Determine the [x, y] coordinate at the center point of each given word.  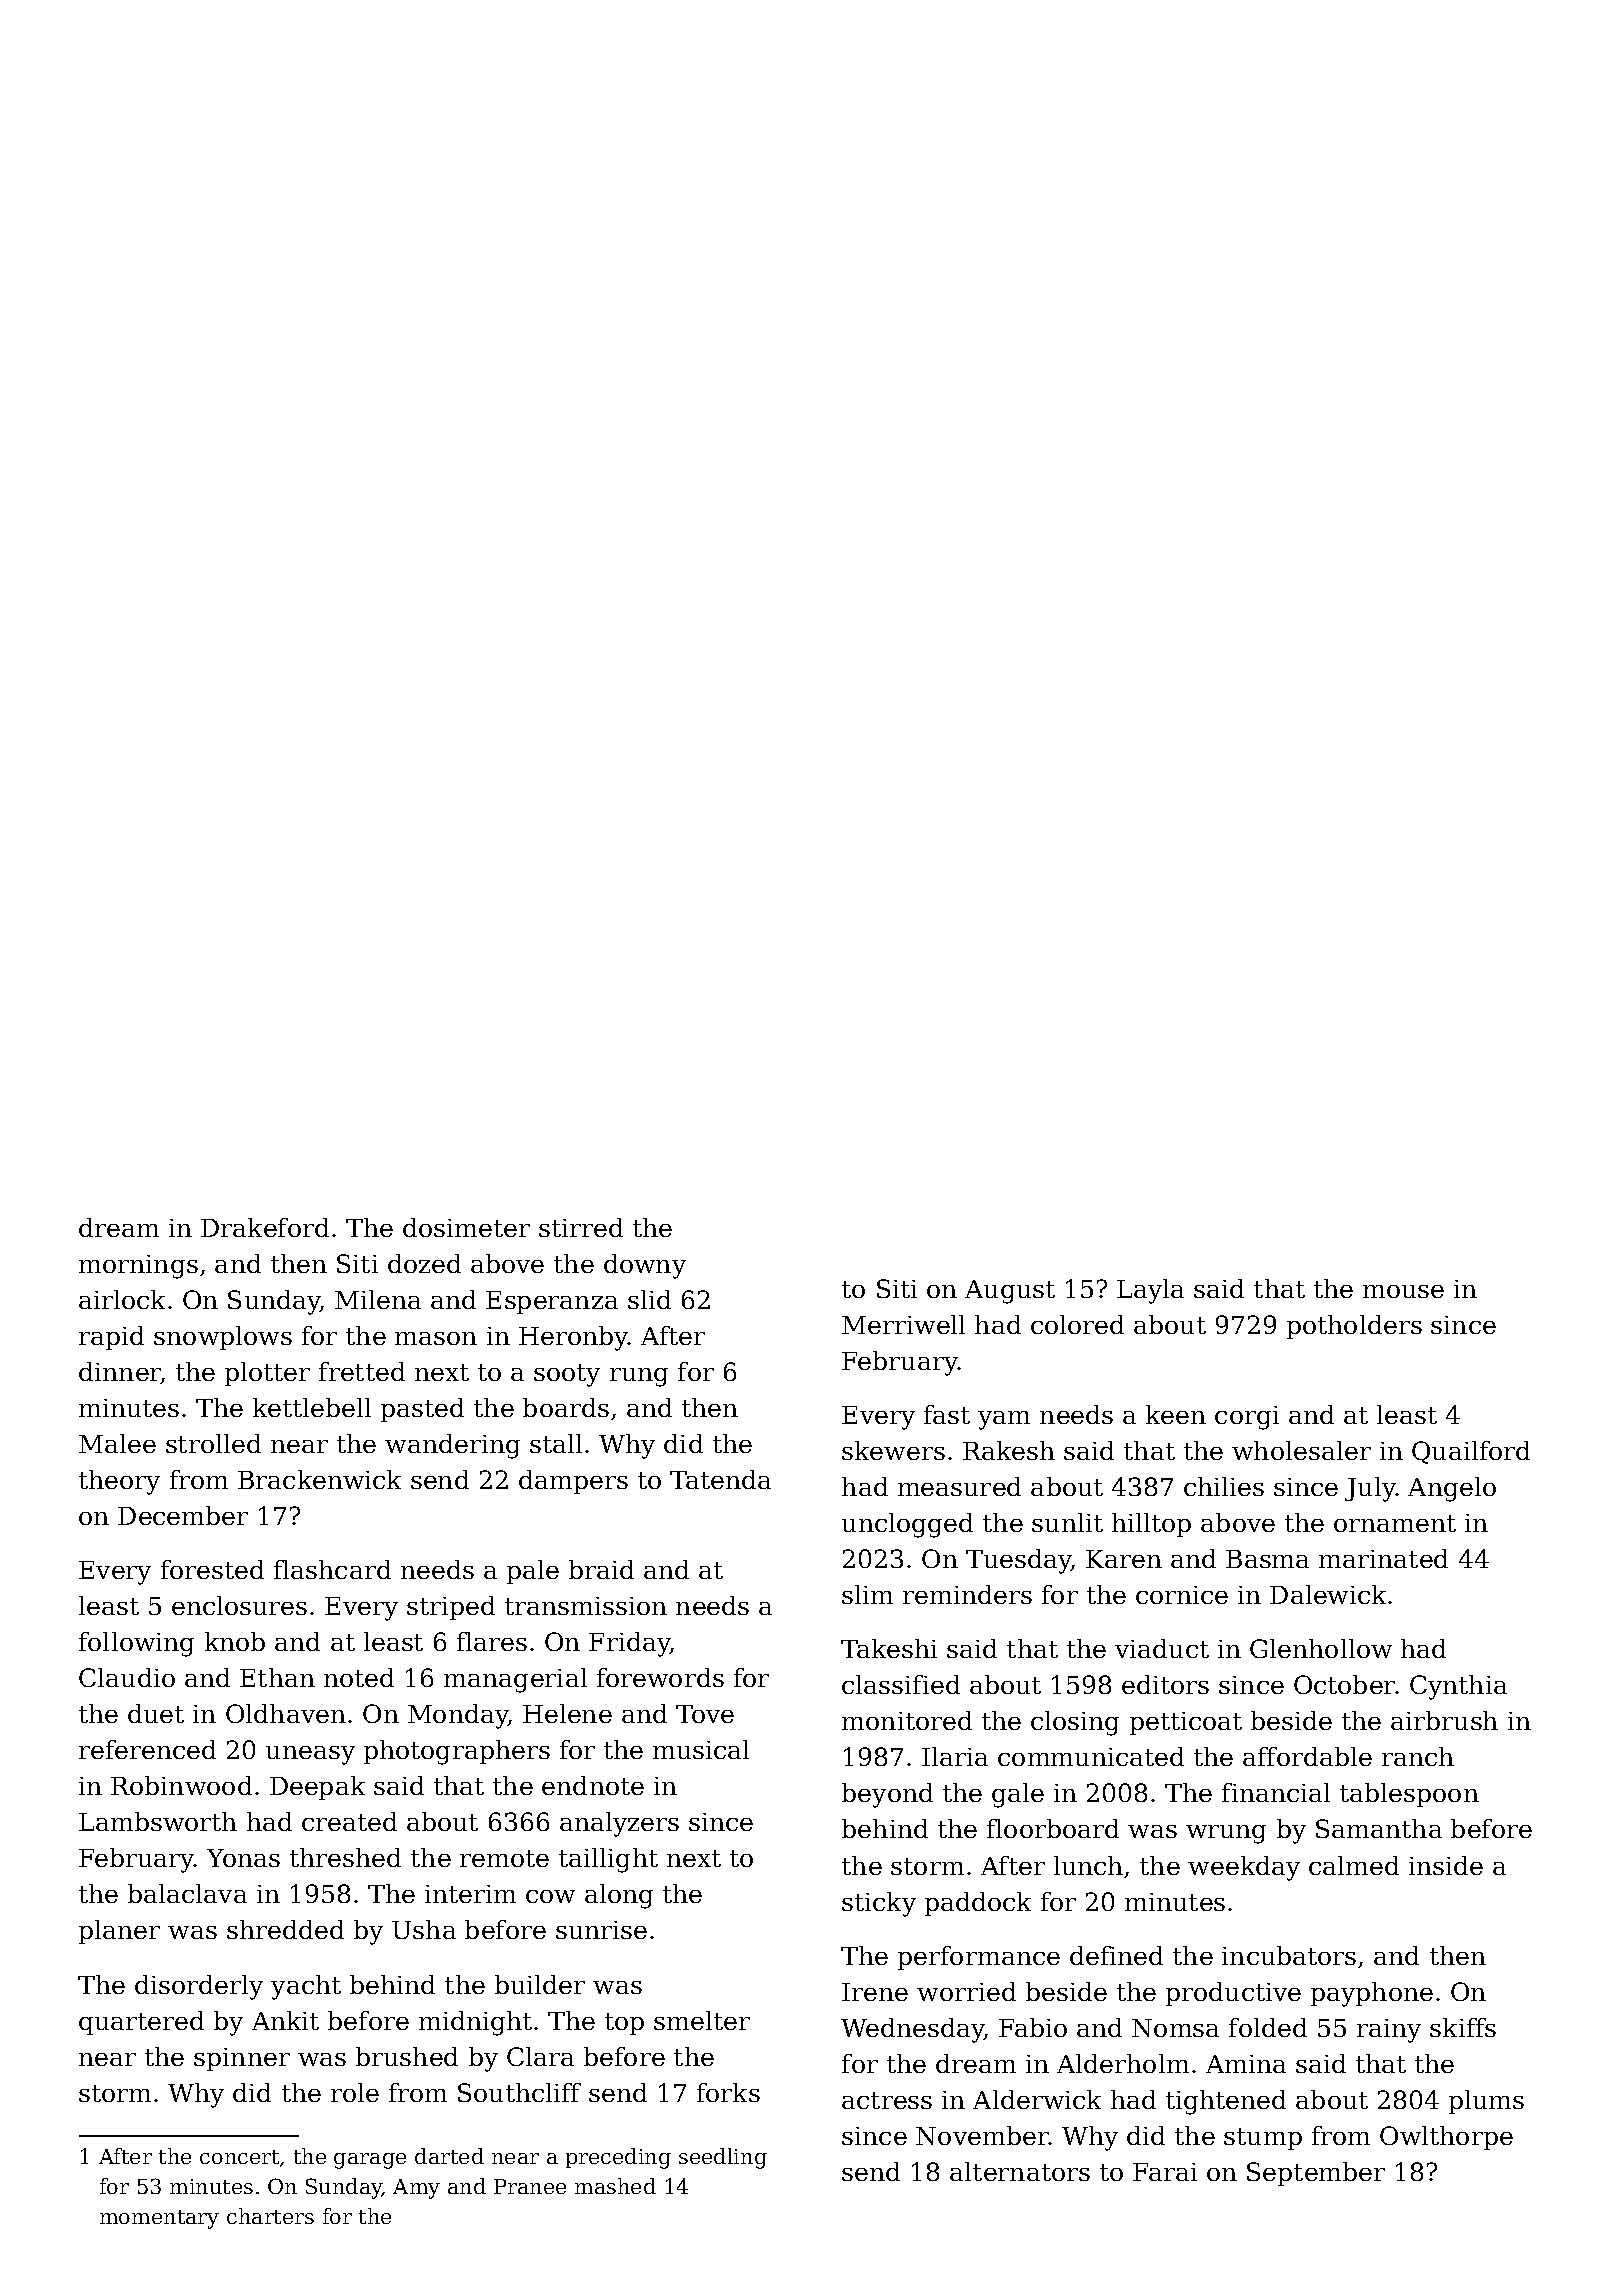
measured [959, 1486]
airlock [122, 1299]
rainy [1389, 2031]
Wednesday [913, 2030]
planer [119, 1932]
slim [867, 1594]
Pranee [530, 2186]
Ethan [277, 1677]
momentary [159, 2219]
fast [947, 1414]
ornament [1395, 1523]
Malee [117, 1443]
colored [1077, 1324]
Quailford [1471, 1452]
